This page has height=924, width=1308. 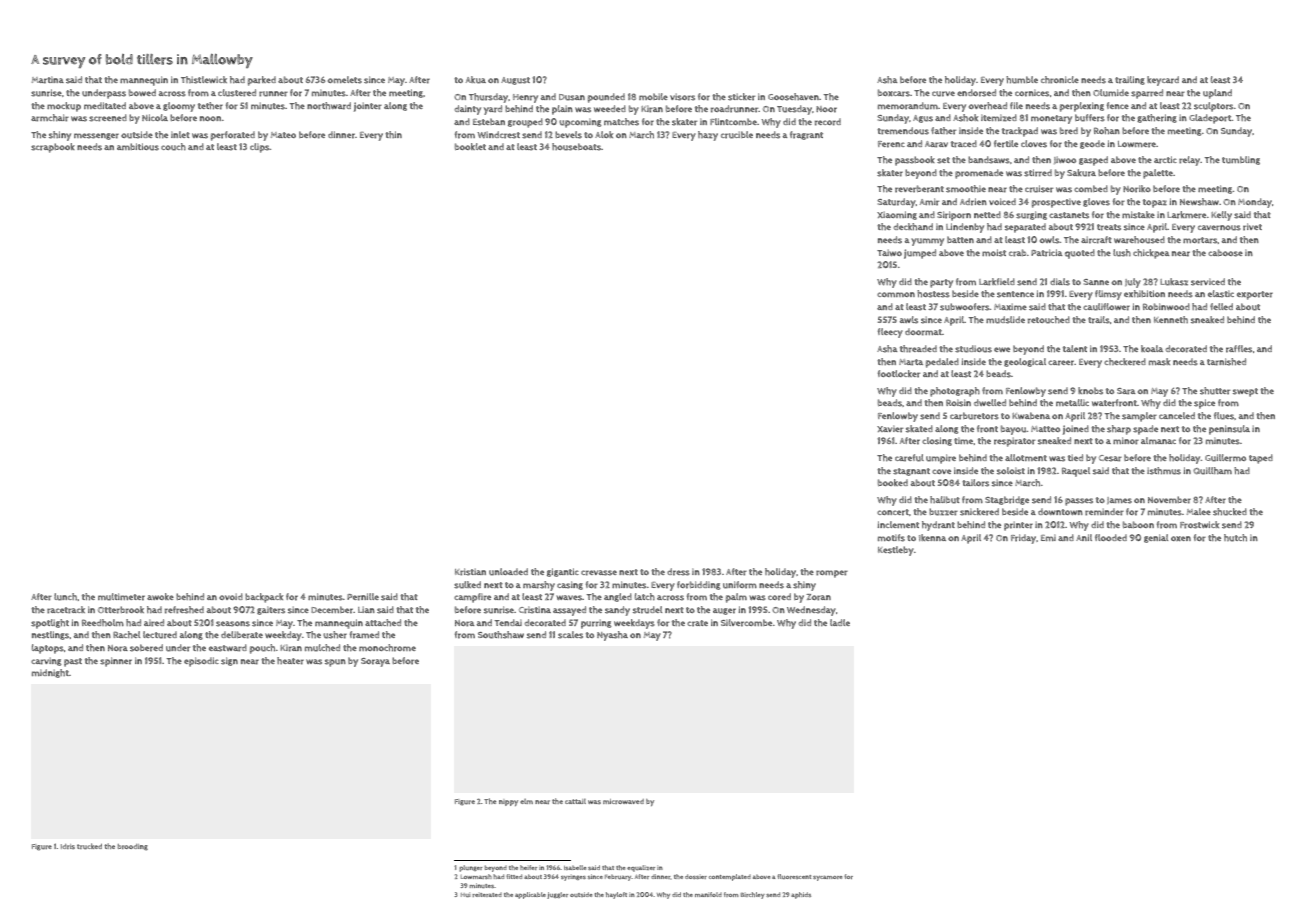 I want to click on romper, so click(x=832, y=574).
